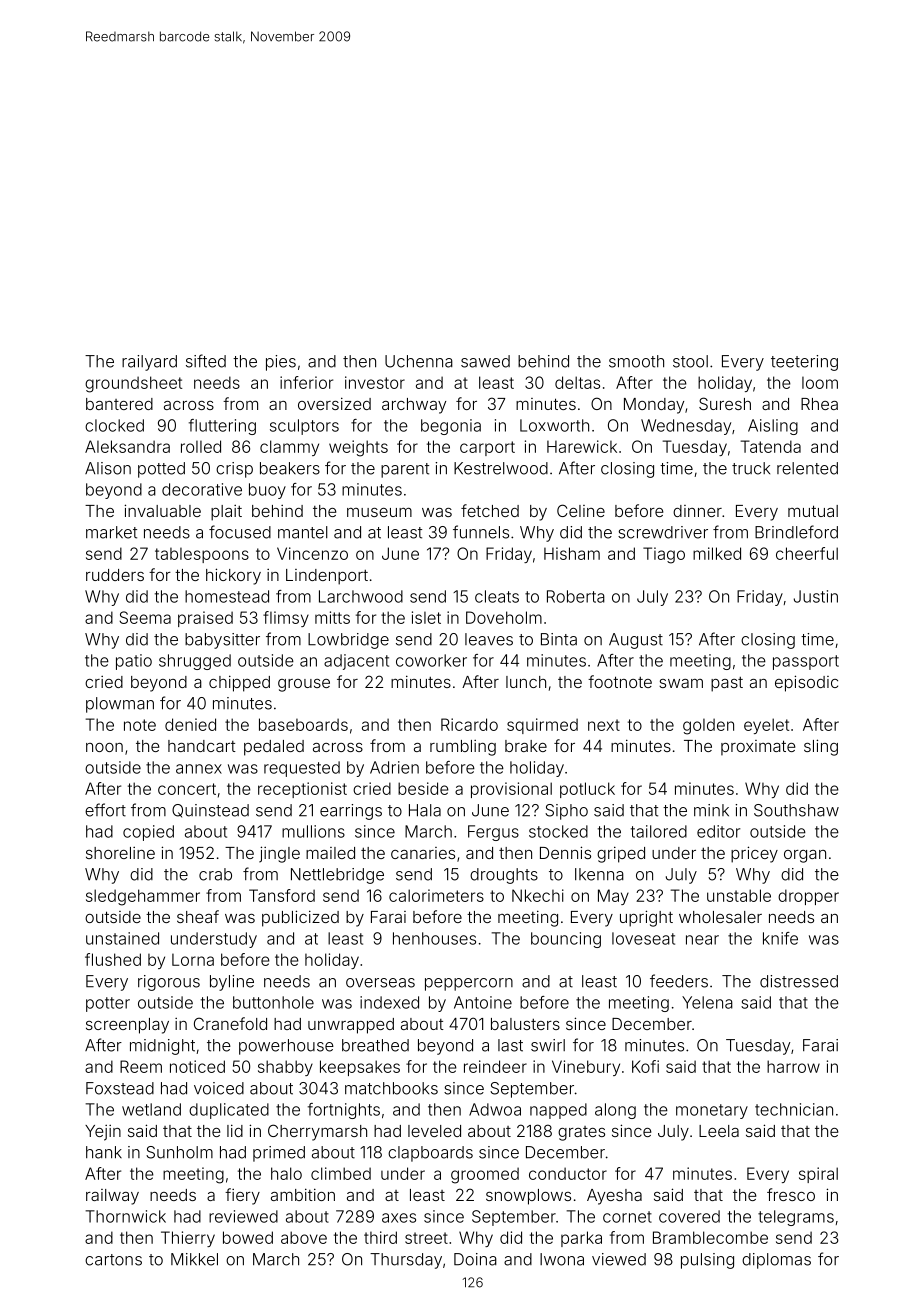  I want to click on telegrams, so click(796, 1218).
